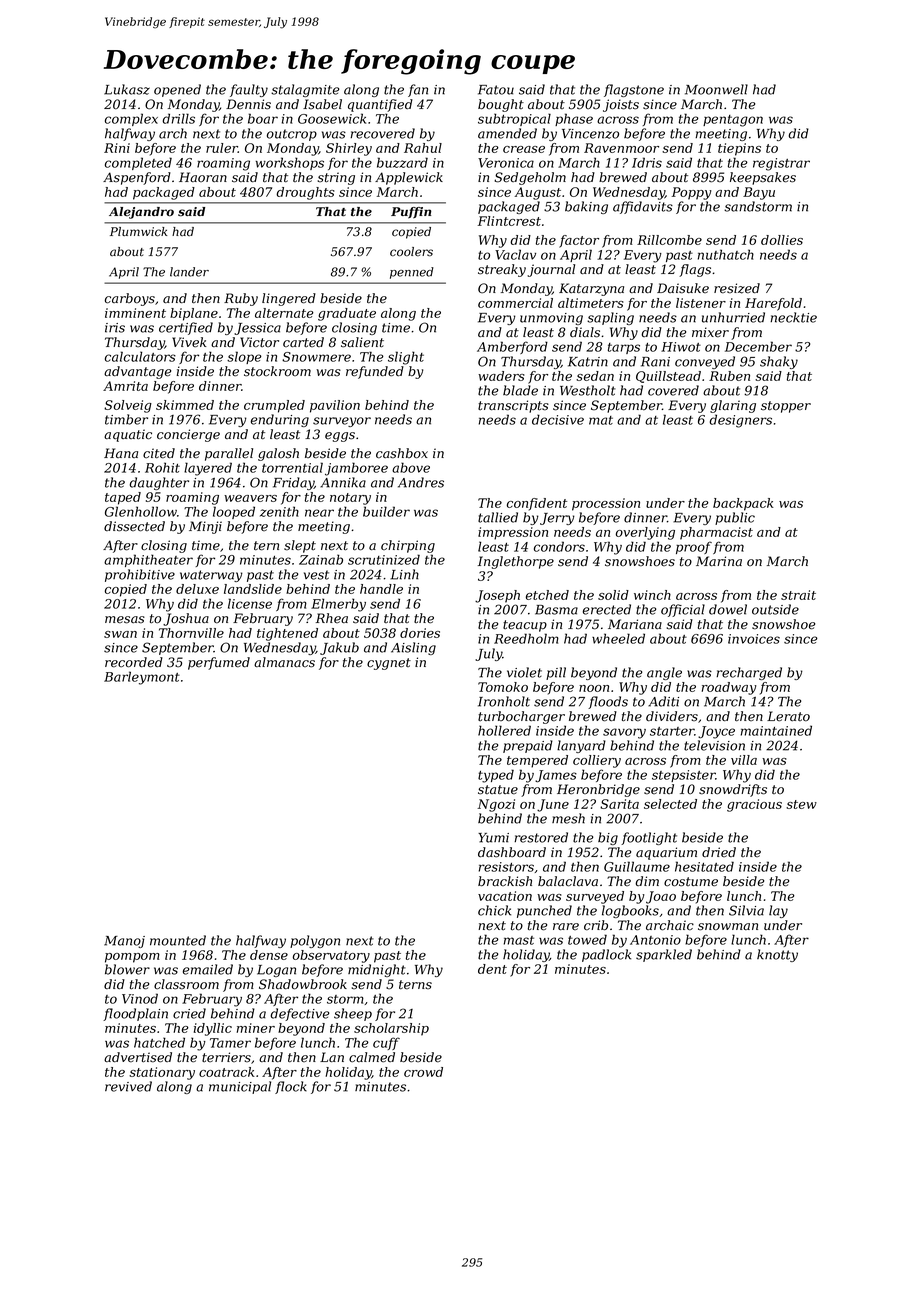  What do you see at coordinates (423, 1072) in the screenshot?
I see `crowd` at bounding box center [423, 1072].
